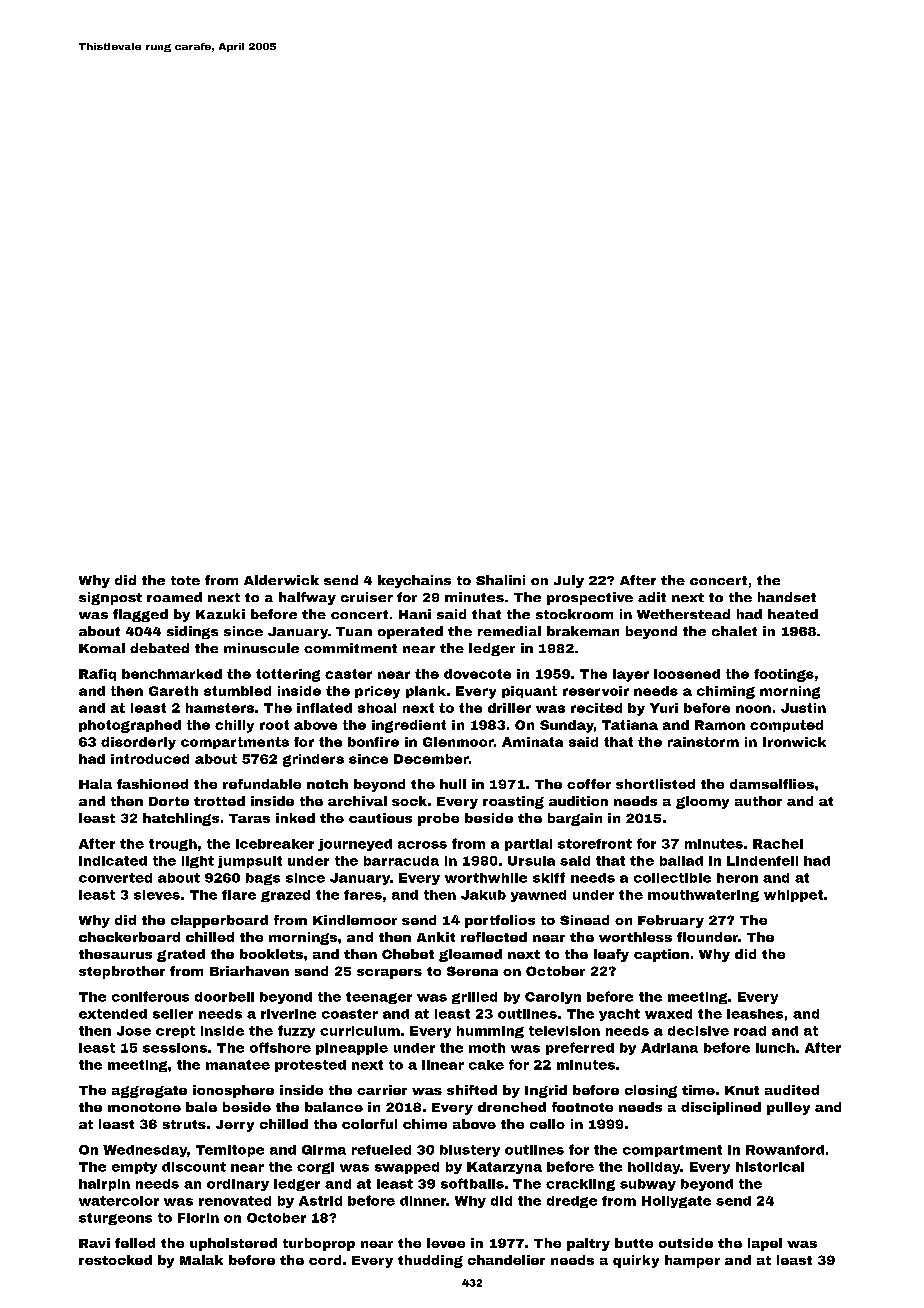  I want to click on cord, so click(325, 1260).
